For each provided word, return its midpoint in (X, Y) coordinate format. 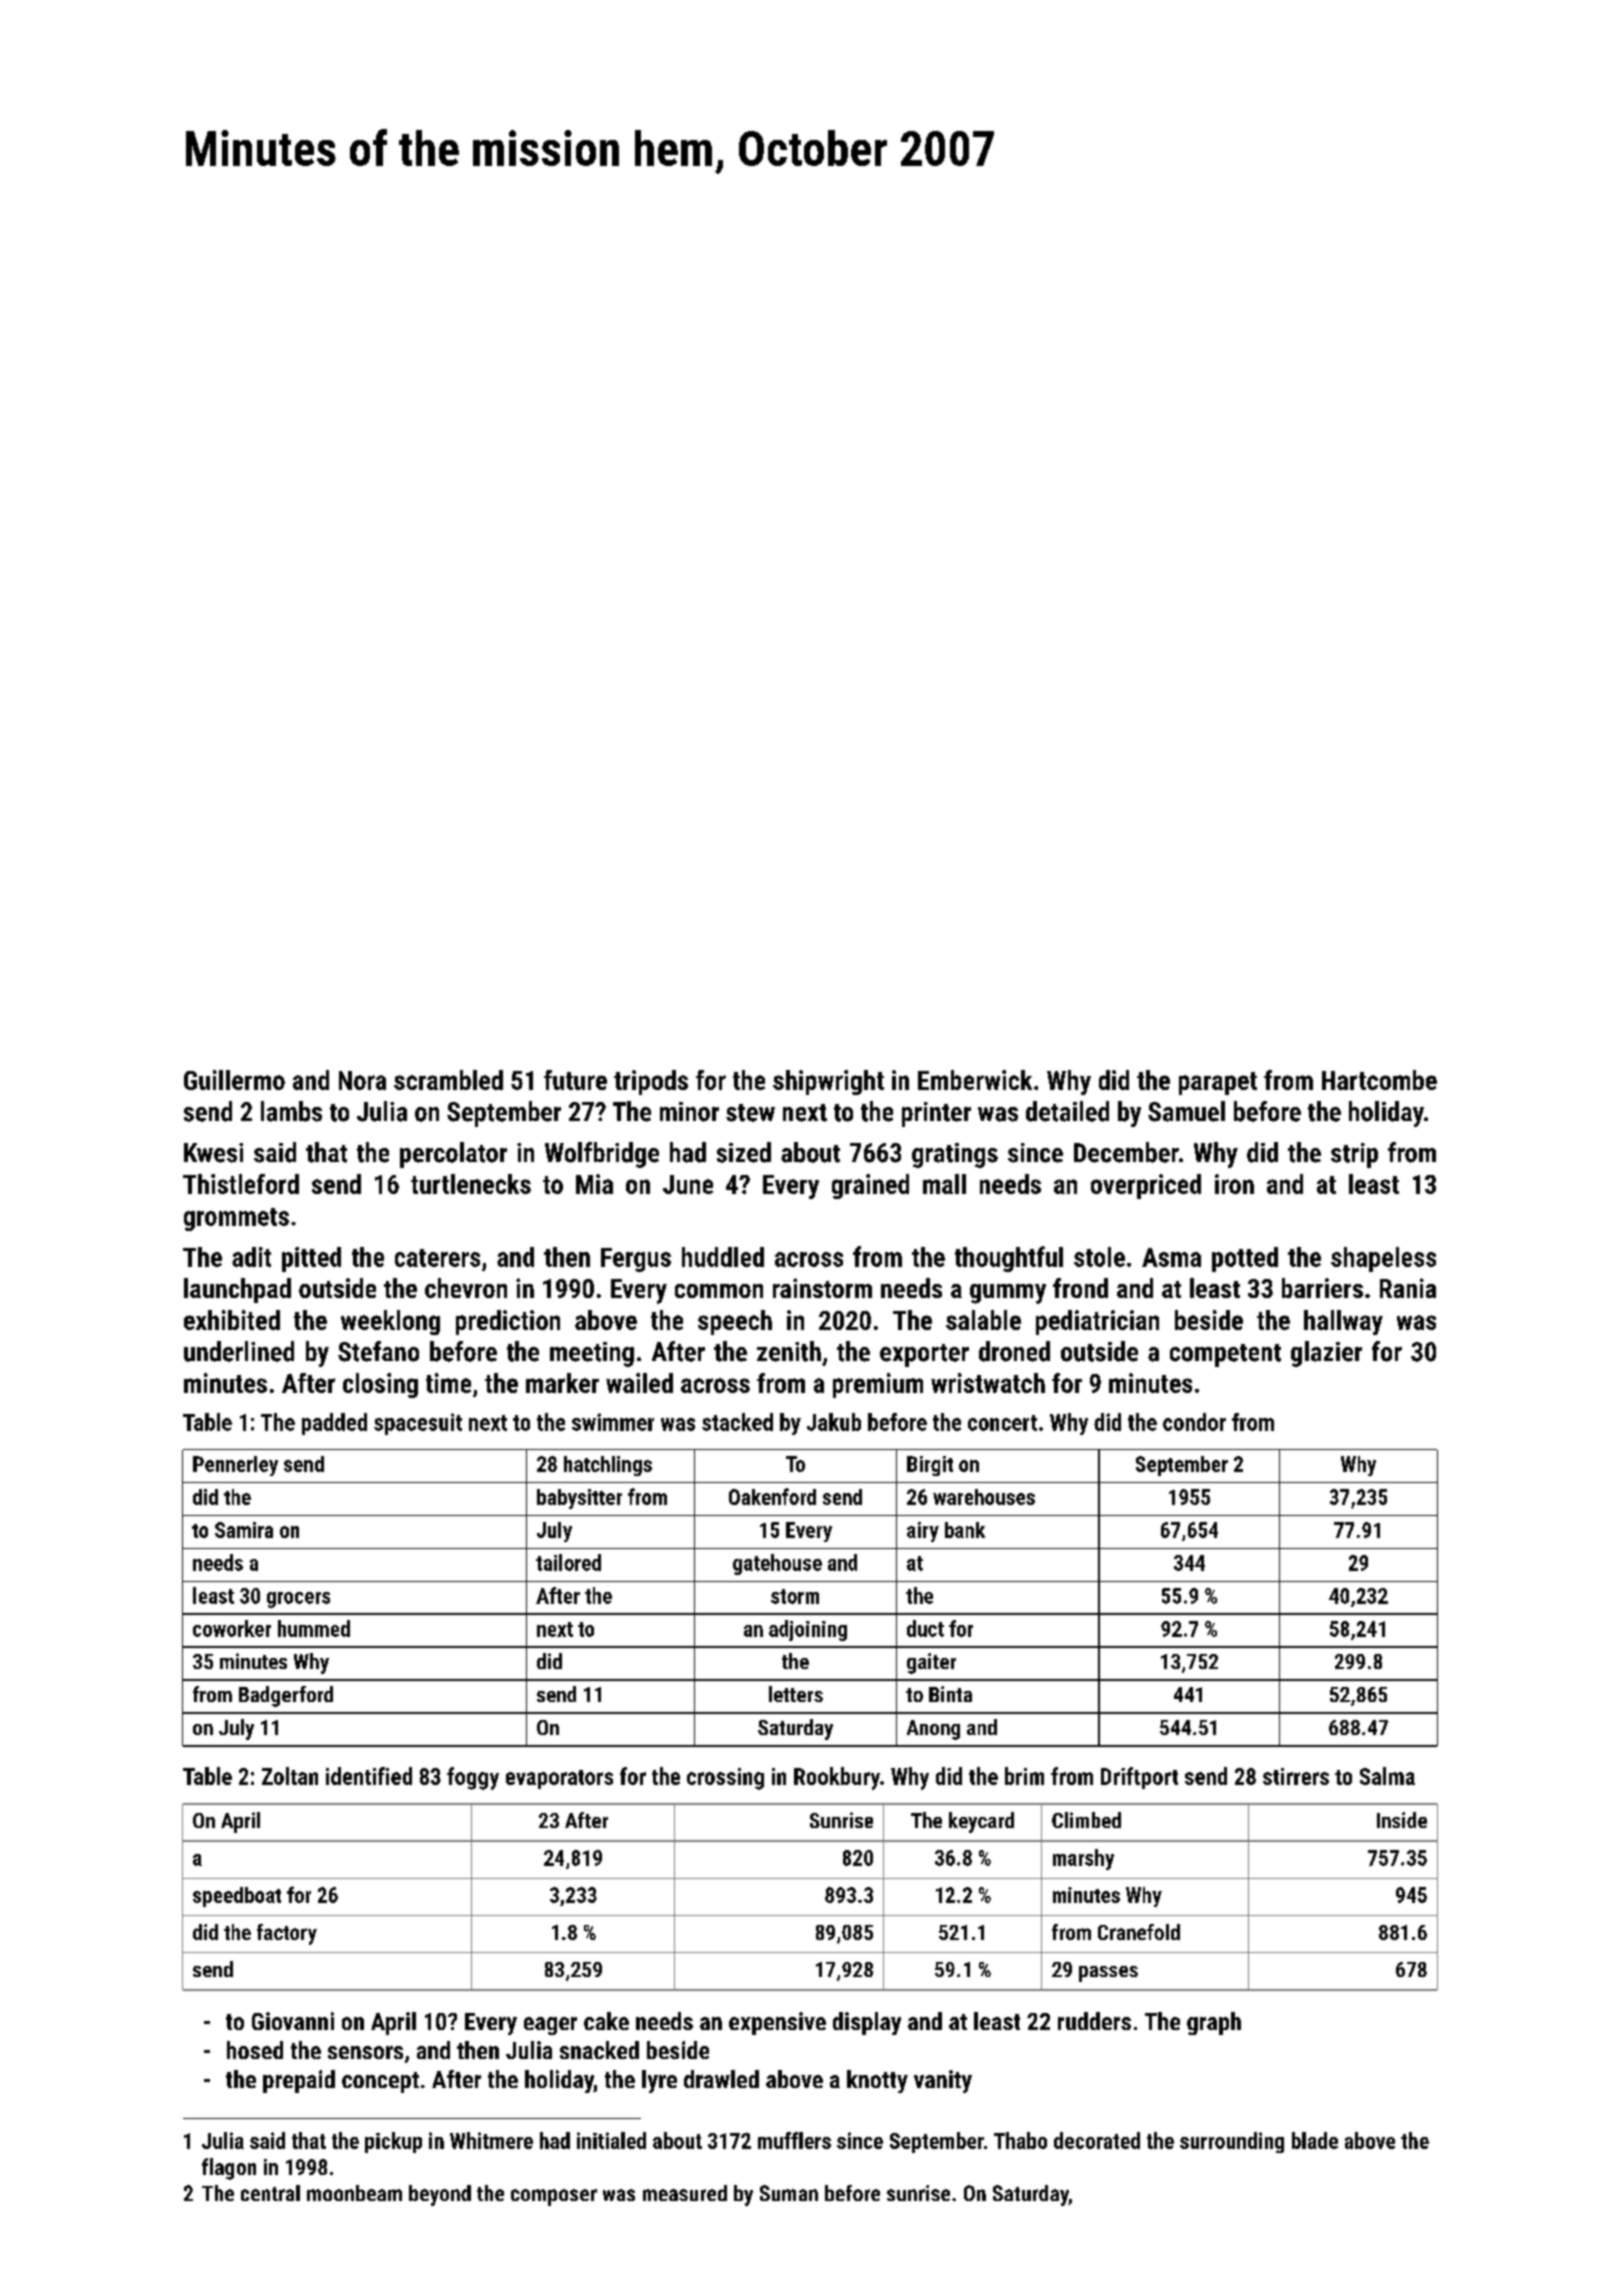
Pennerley (235, 1466)
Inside (1402, 1820)
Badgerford (286, 1696)
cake (606, 2021)
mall (944, 1184)
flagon (229, 2169)
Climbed (1086, 1820)
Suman (789, 2193)
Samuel (1186, 1111)
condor (1194, 1422)
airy (923, 1532)
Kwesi (213, 1153)
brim (1024, 1776)
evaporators (559, 1779)
